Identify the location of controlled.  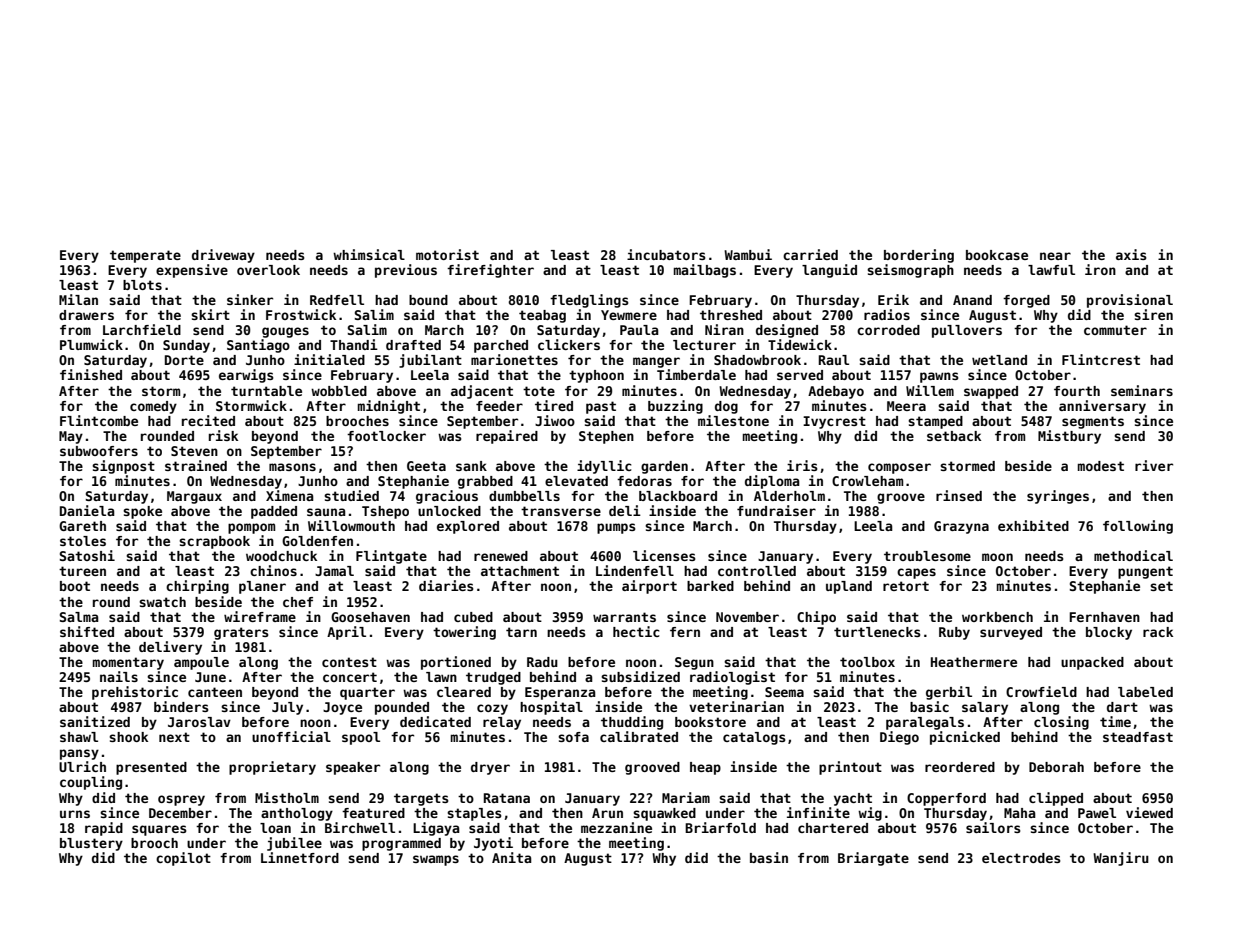
(757, 571).
